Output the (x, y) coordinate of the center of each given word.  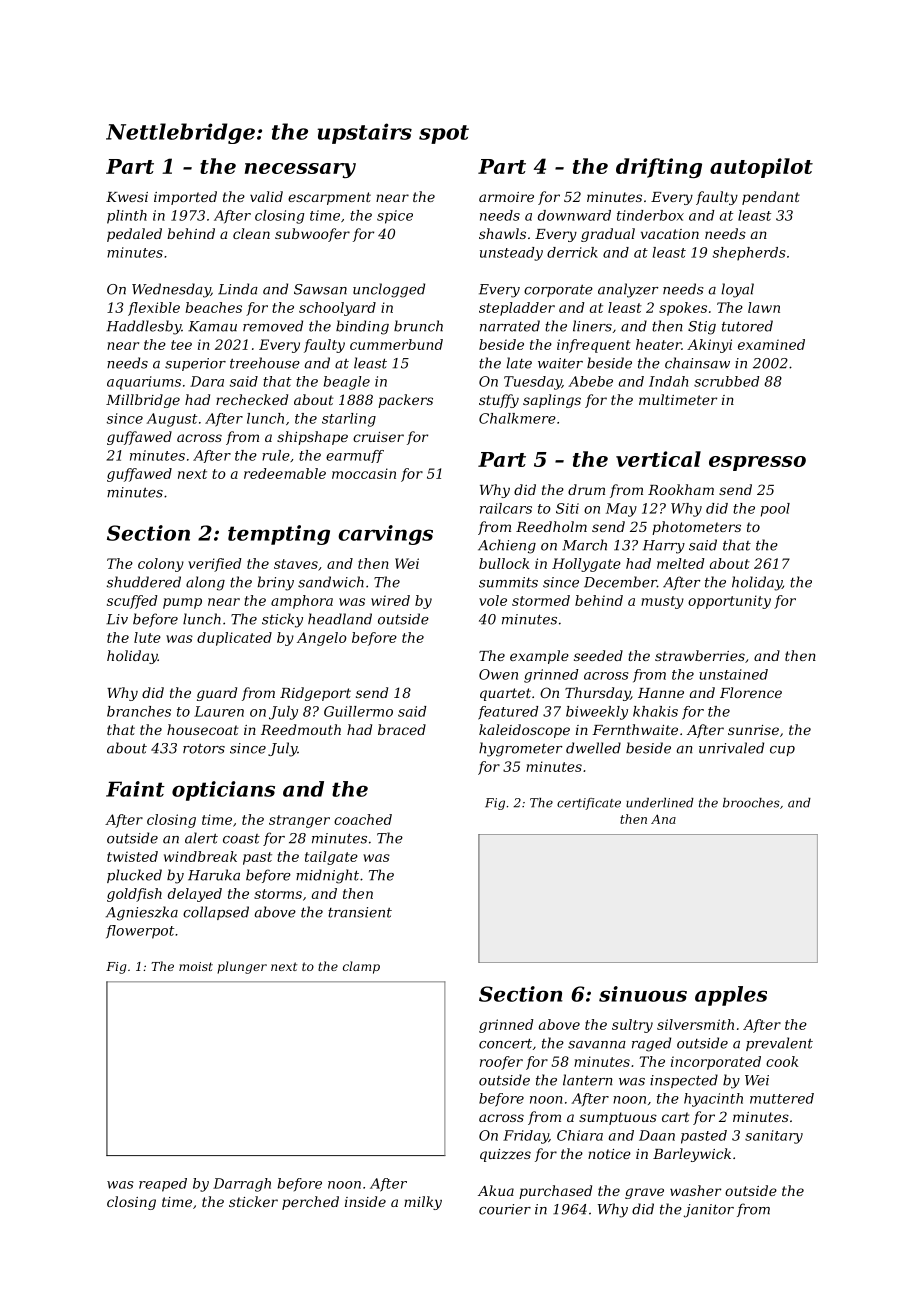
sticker (253, 1201)
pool (775, 510)
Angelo (322, 639)
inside (365, 1201)
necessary (300, 170)
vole (493, 600)
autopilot (761, 168)
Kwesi (127, 197)
